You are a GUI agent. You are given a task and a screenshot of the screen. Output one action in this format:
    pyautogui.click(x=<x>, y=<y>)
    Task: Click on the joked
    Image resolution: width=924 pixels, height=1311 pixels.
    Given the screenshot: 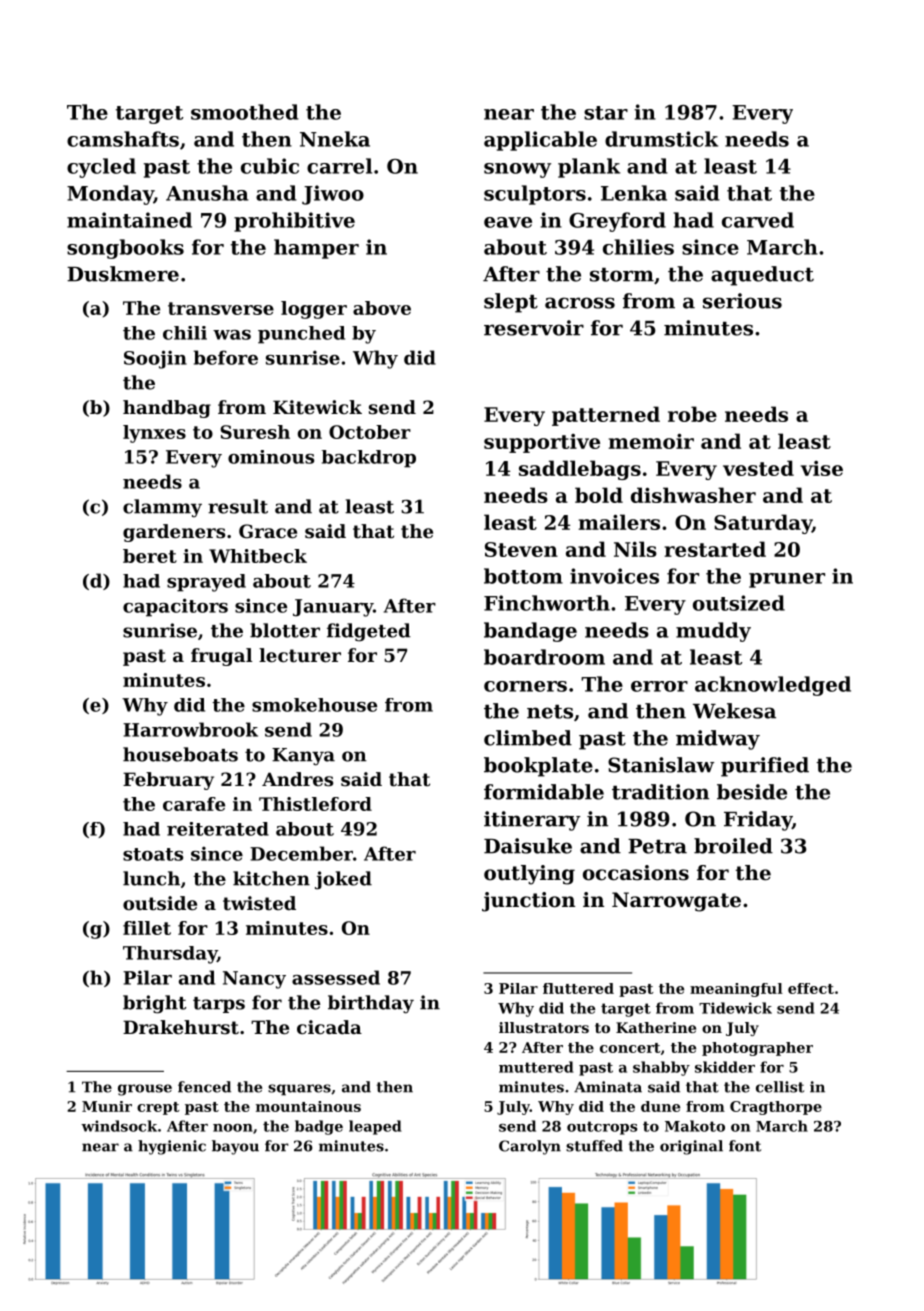 What is the action you would take?
    pyautogui.click(x=343, y=880)
